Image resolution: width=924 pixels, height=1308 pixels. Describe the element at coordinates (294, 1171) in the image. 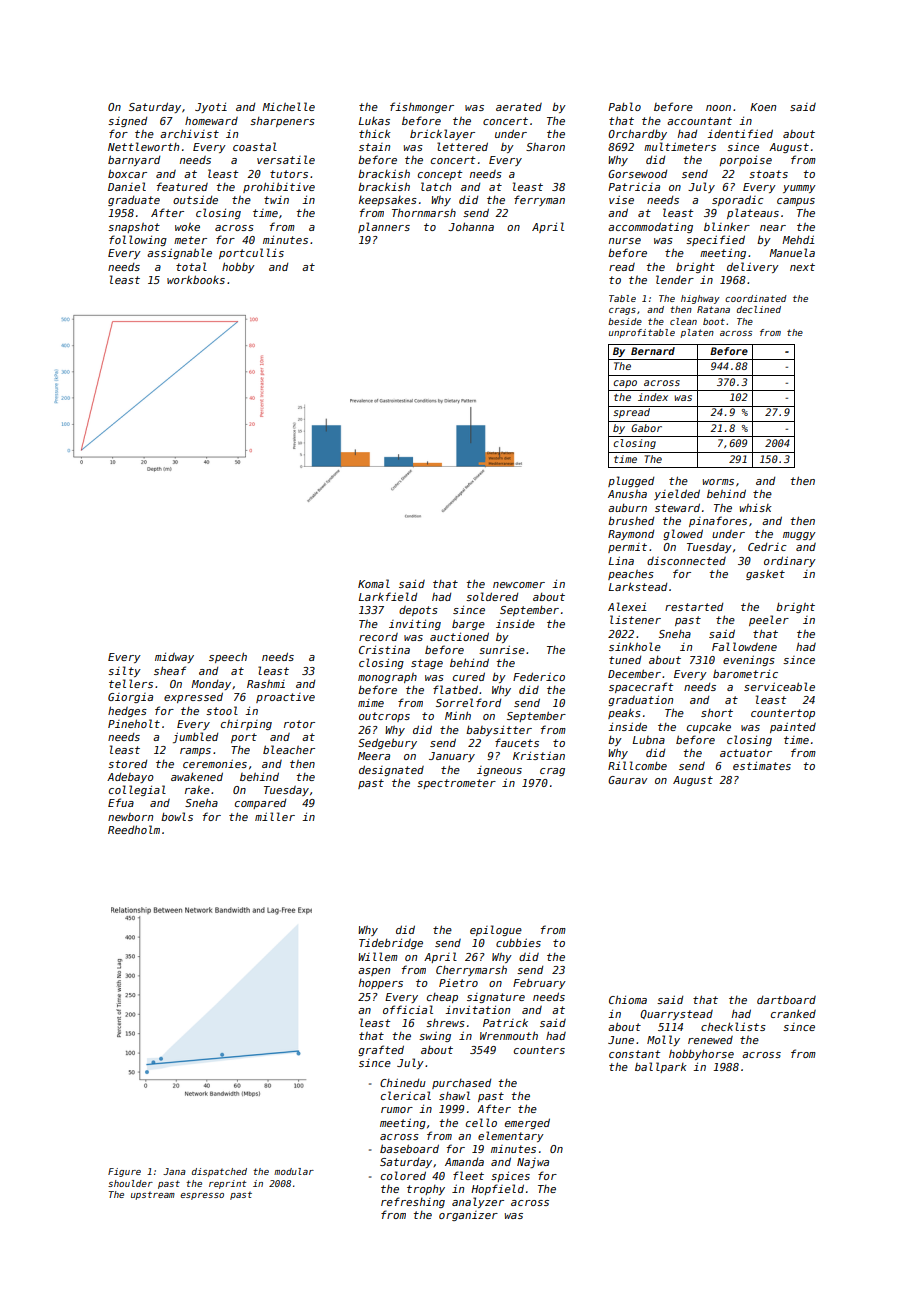

I see `modular` at that location.
